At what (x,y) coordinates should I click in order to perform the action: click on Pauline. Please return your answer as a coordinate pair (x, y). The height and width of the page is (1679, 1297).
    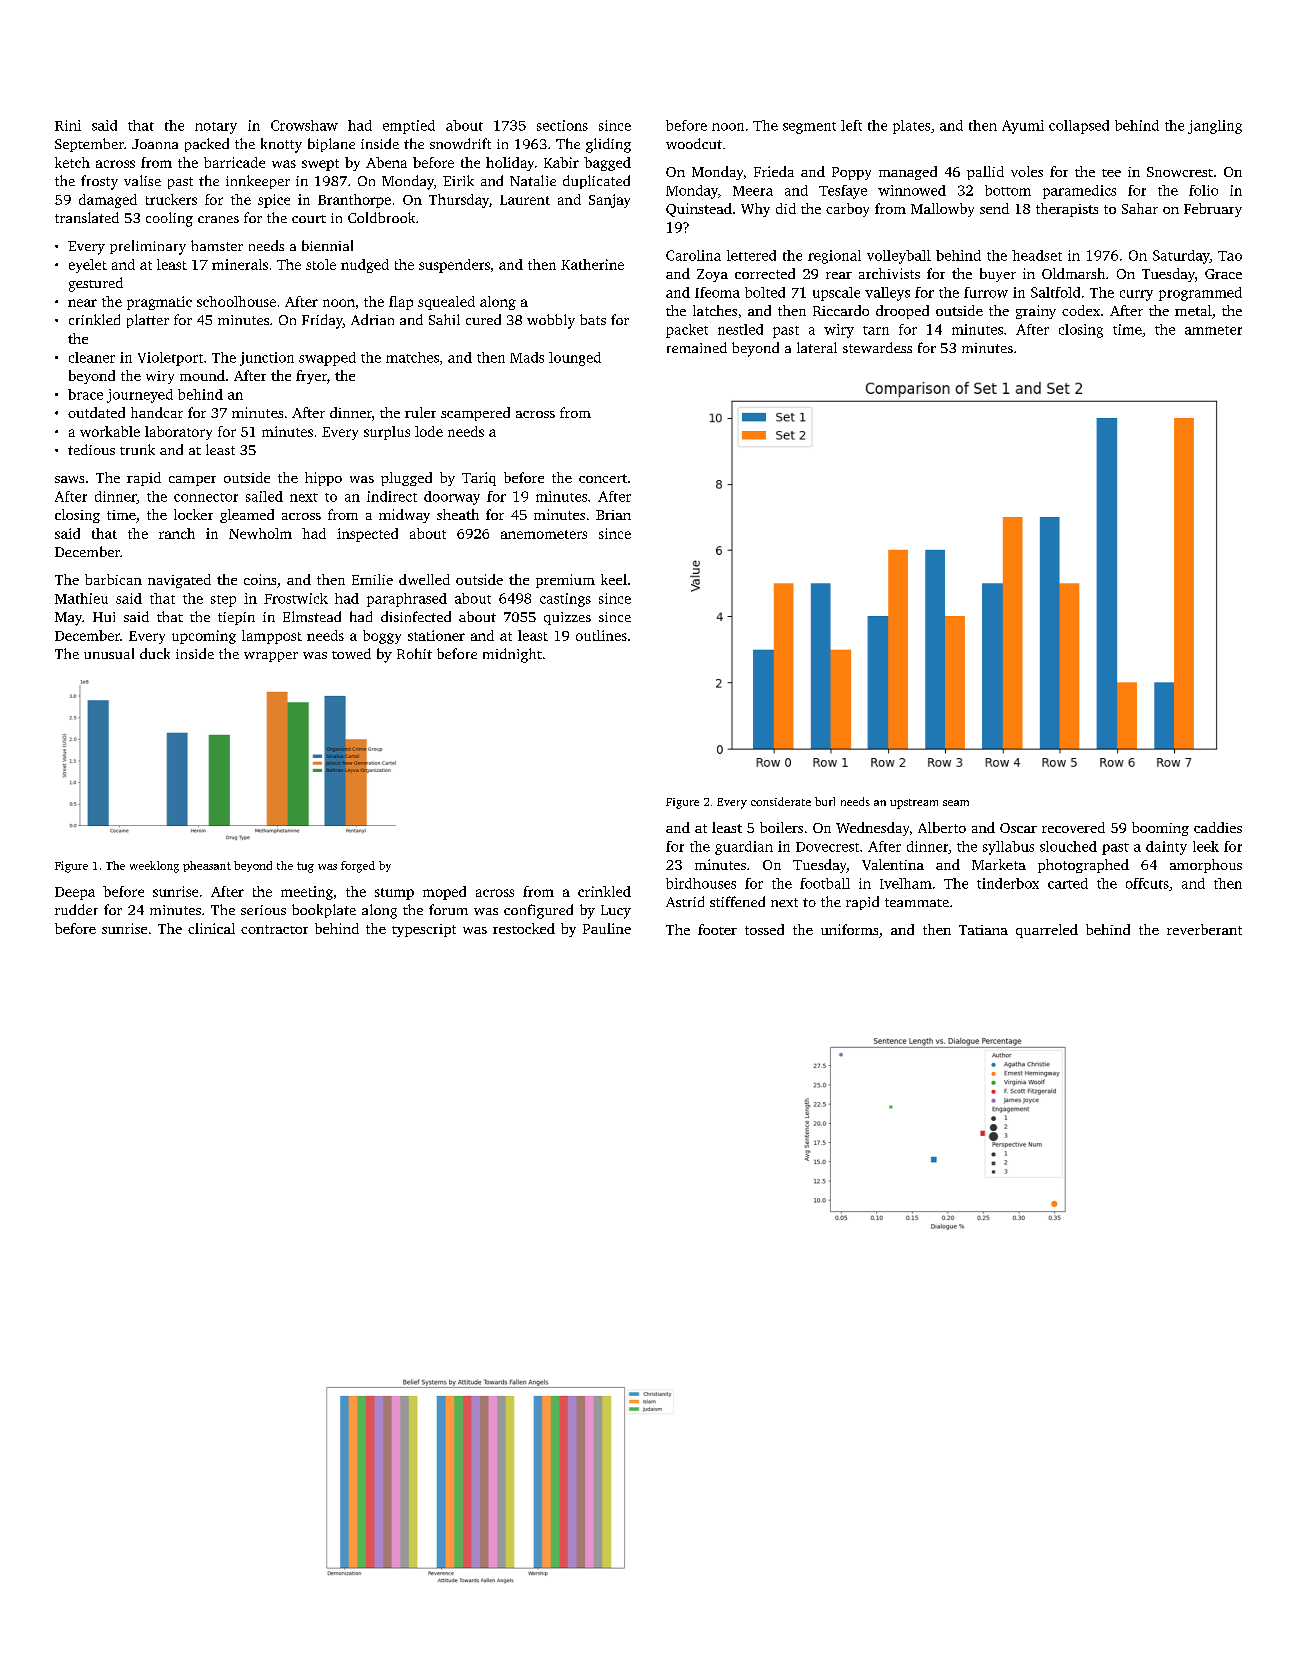
    Looking at the image, I should click on (607, 928).
